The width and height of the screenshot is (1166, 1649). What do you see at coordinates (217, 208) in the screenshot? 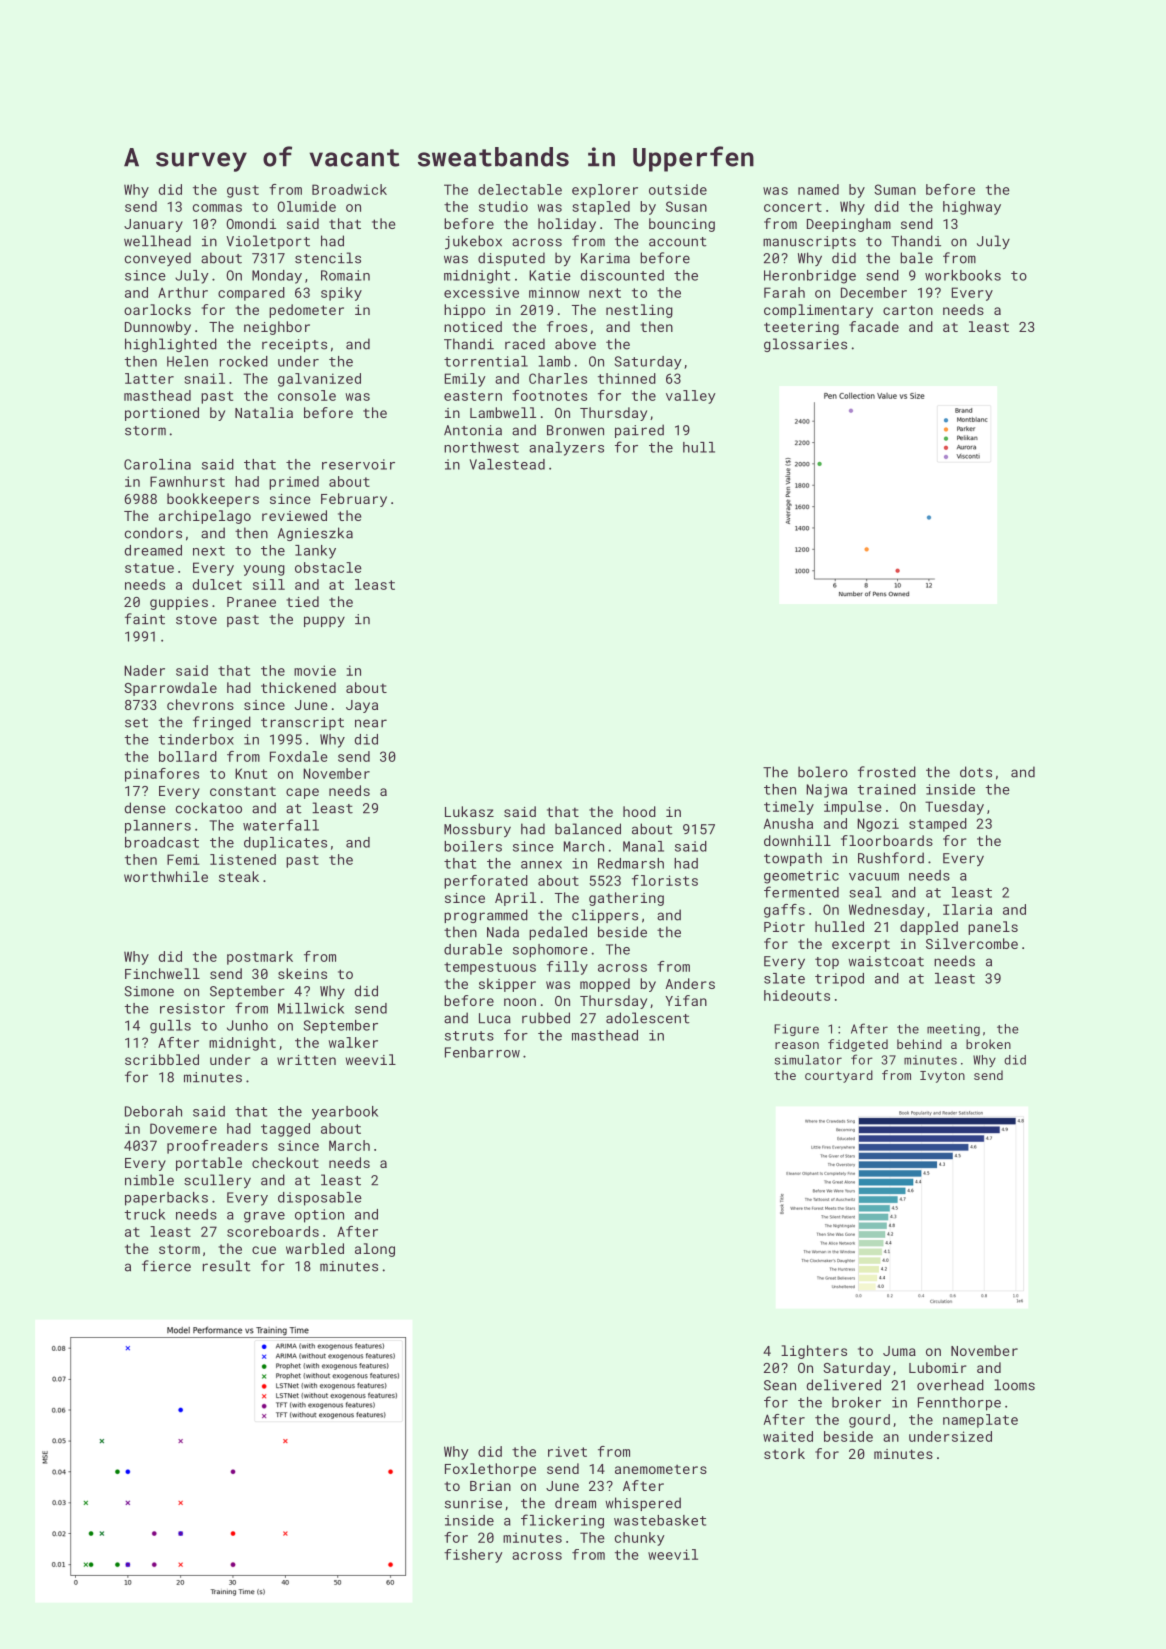
I see `commas` at bounding box center [217, 208].
